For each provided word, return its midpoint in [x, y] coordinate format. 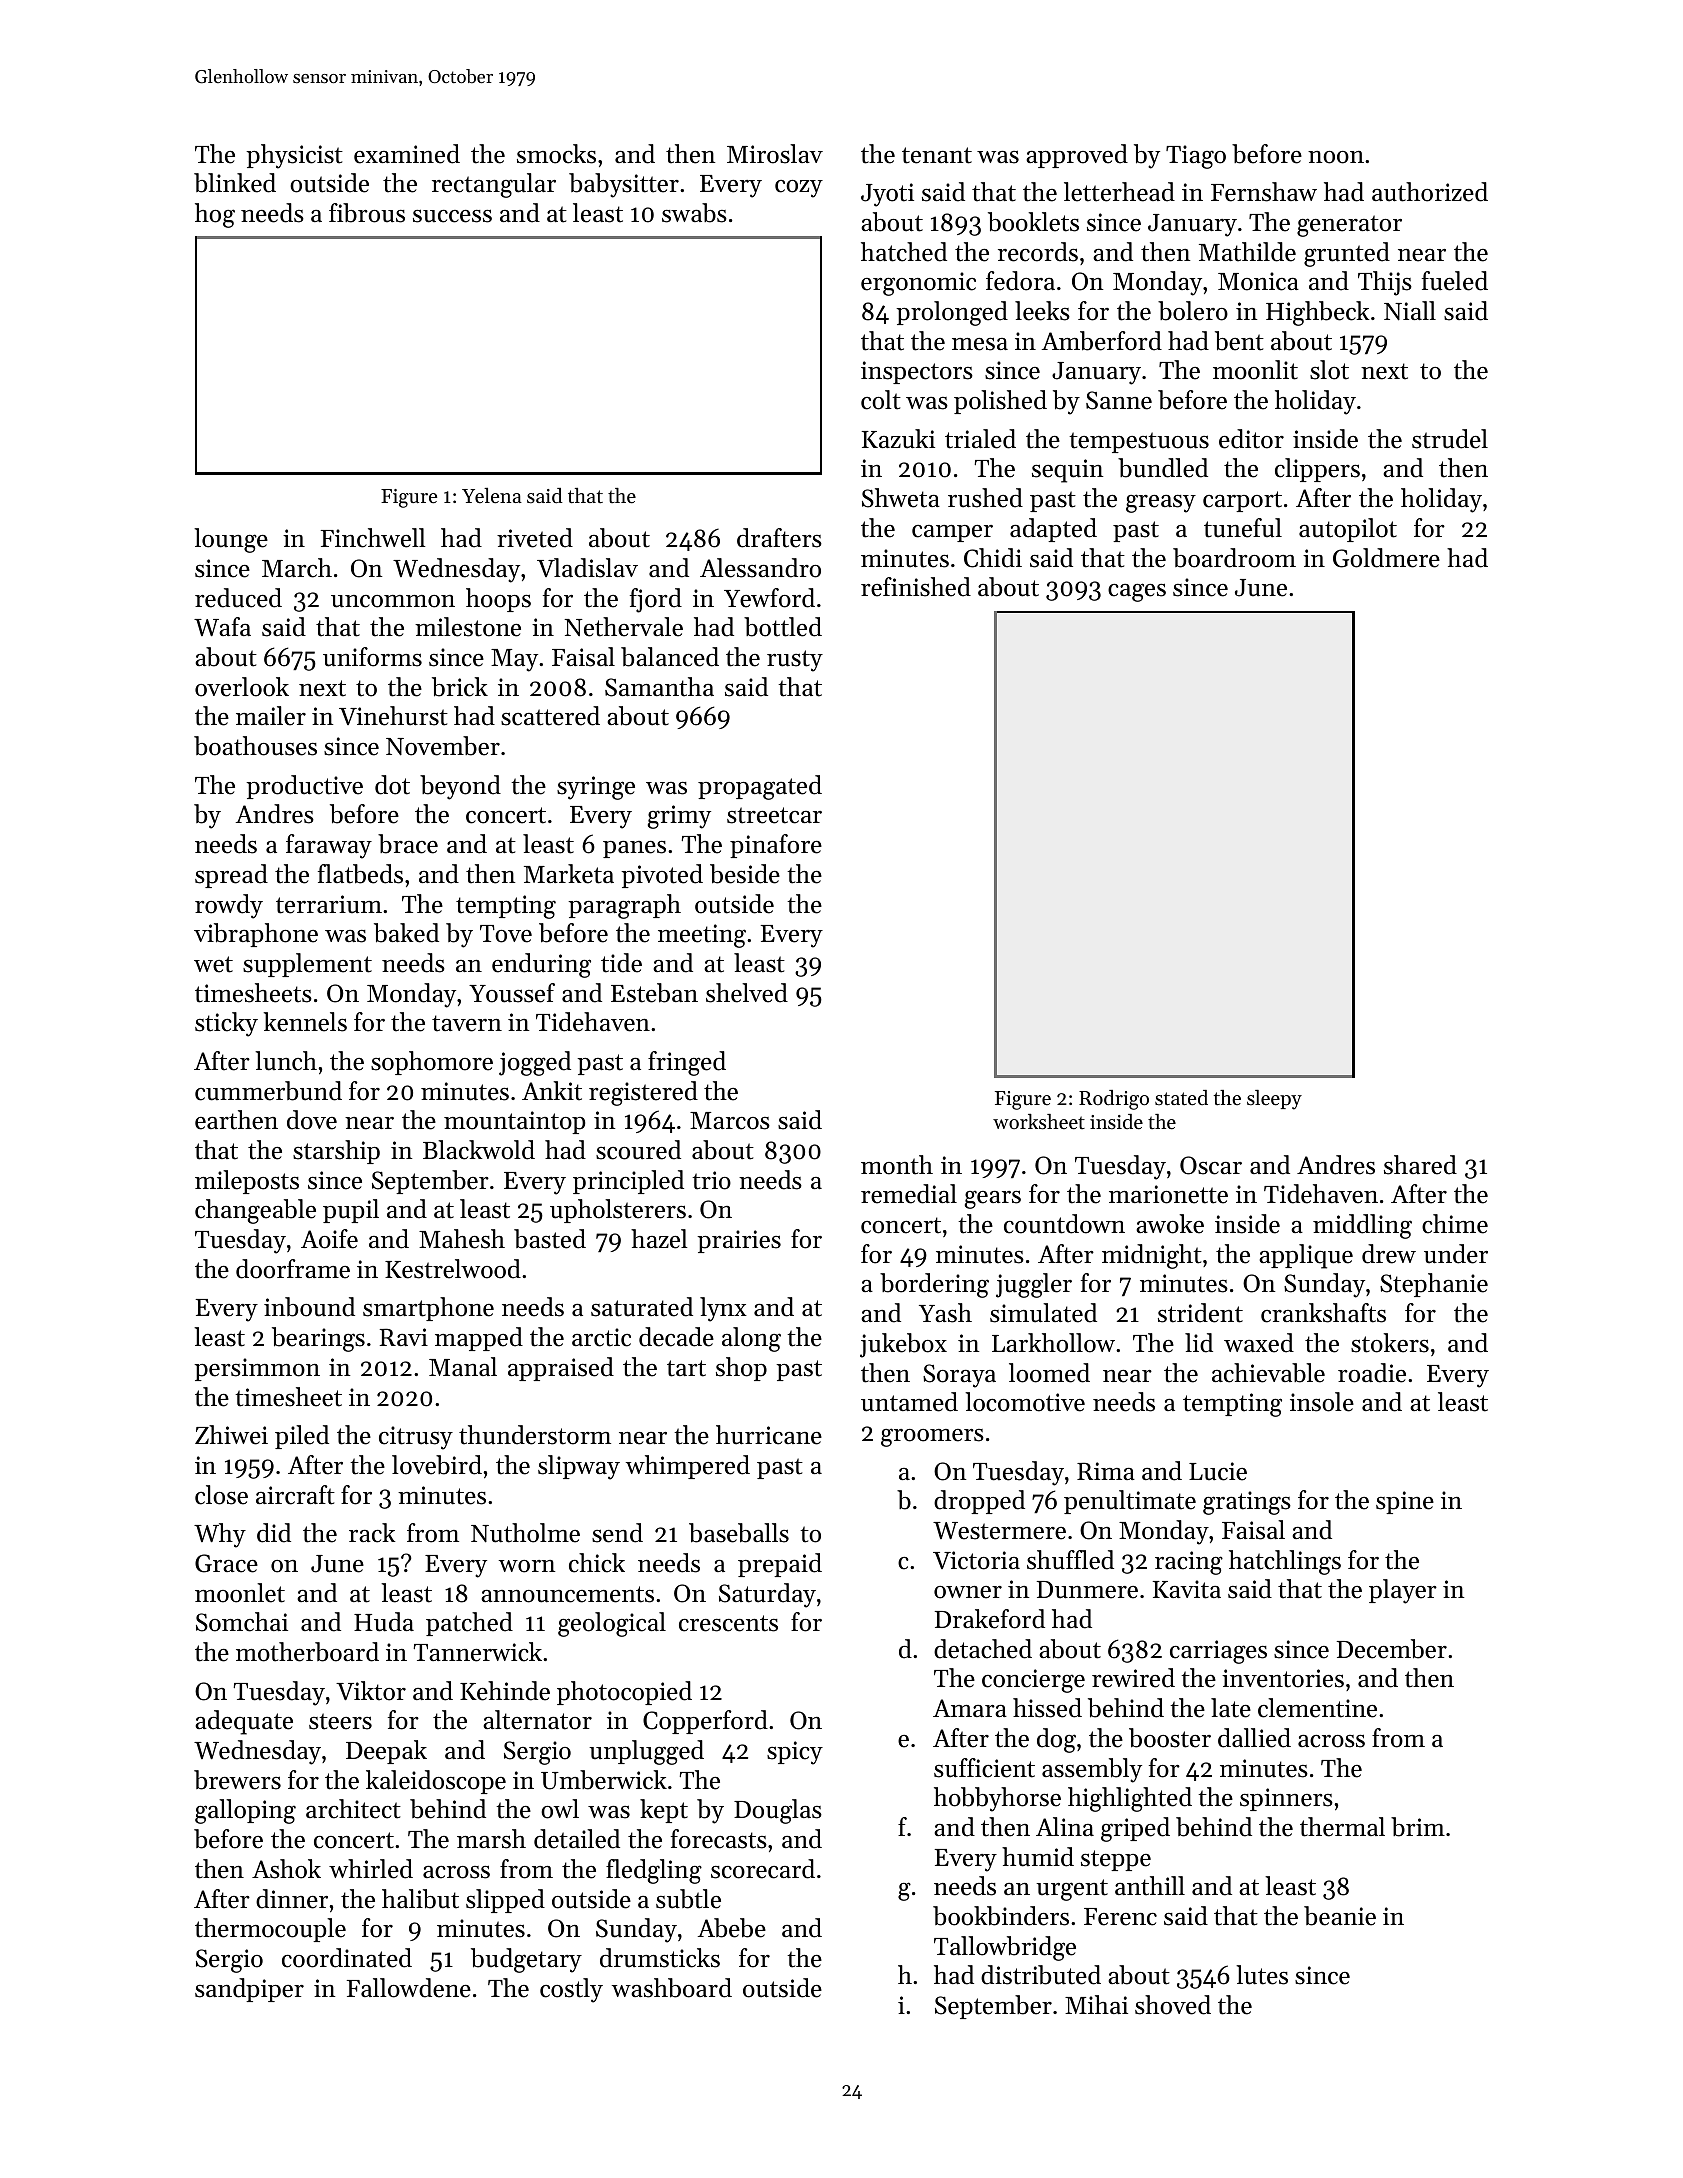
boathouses [255, 746]
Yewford [769, 598]
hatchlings [1285, 1562]
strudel [1450, 439]
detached [983, 1649]
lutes [1262, 1975]
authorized [1430, 192]
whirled [371, 1869]
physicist [294, 156]
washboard [672, 1988]
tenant [937, 155]
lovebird [437, 1465]
